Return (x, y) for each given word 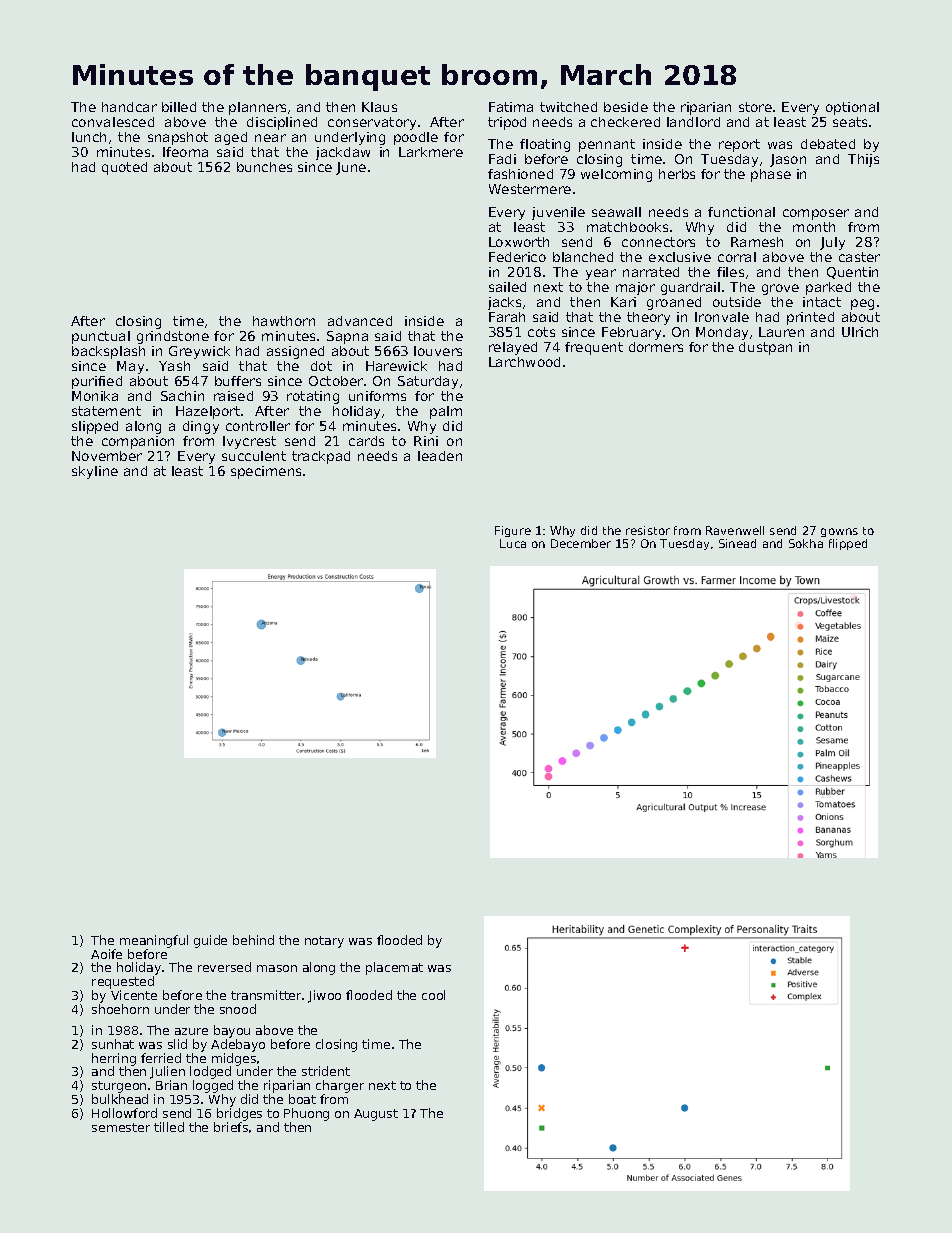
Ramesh (757, 242)
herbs (677, 174)
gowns (839, 532)
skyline (95, 472)
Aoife (106, 954)
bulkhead (120, 1099)
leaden (440, 456)
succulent (254, 456)
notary (324, 942)
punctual (101, 337)
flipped (848, 544)
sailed (507, 287)
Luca (513, 543)
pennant (607, 145)
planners (257, 108)
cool (433, 995)
